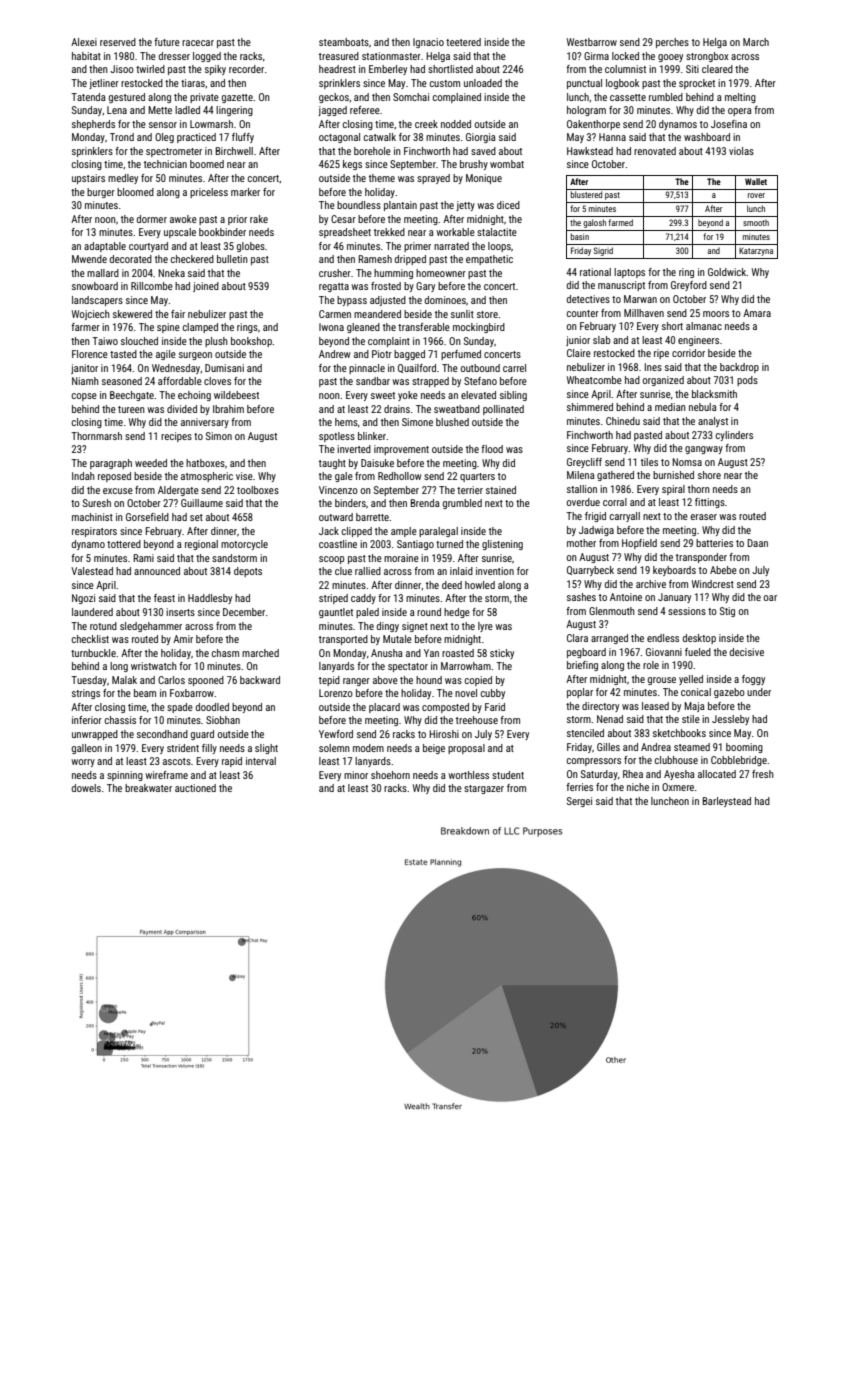  What do you see at coordinates (346, 422) in the page?
I see `hems` at bounding box center [346, 422].
